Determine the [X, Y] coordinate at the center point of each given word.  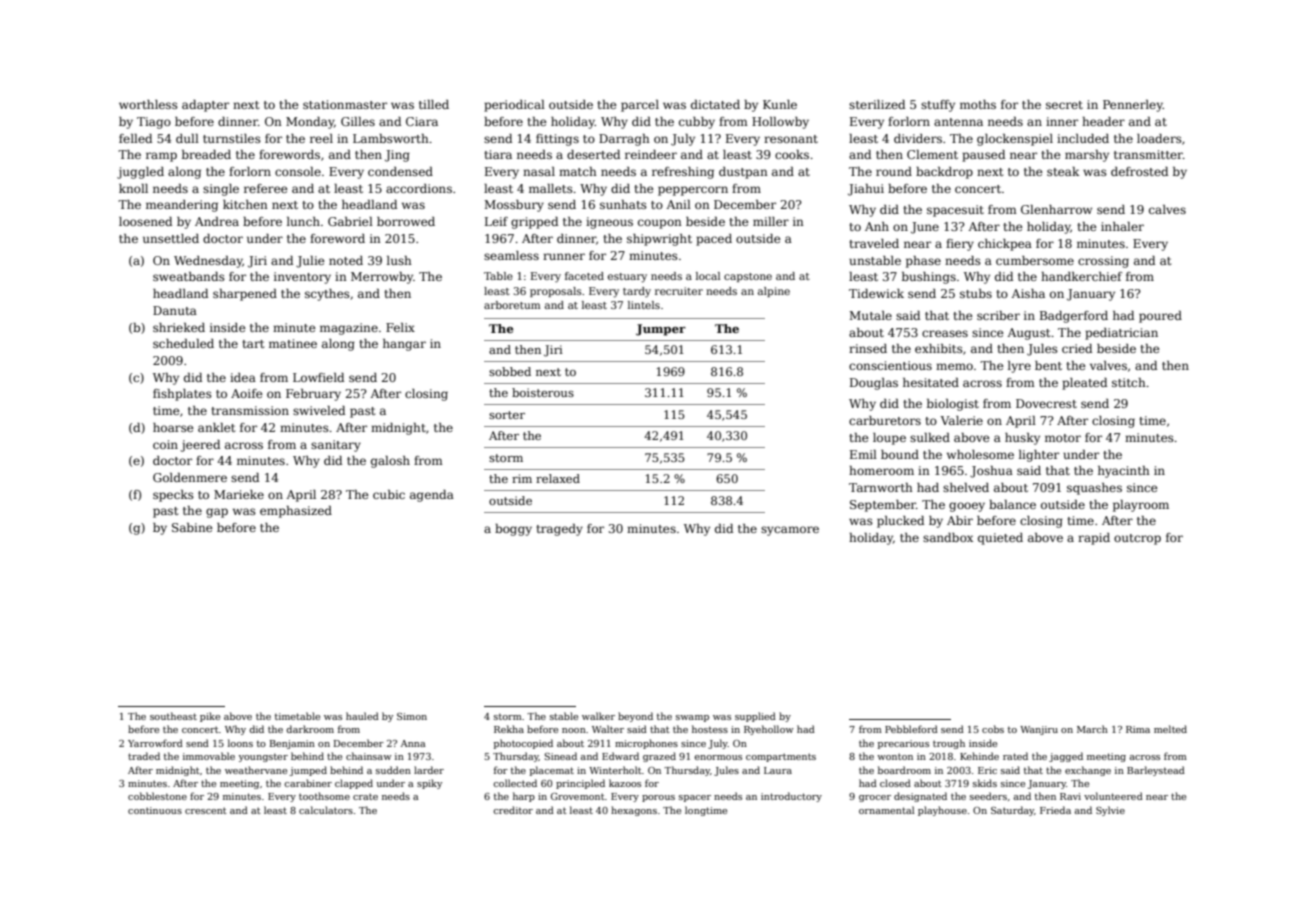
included [1083, 138]
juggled [140, 173]
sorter [507, 415]
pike [210, 717]
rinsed [868, 348]
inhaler [1122, 226]
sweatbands [189, 276]
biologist [953, 405]
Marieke [239, 494]
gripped [534, 223]
